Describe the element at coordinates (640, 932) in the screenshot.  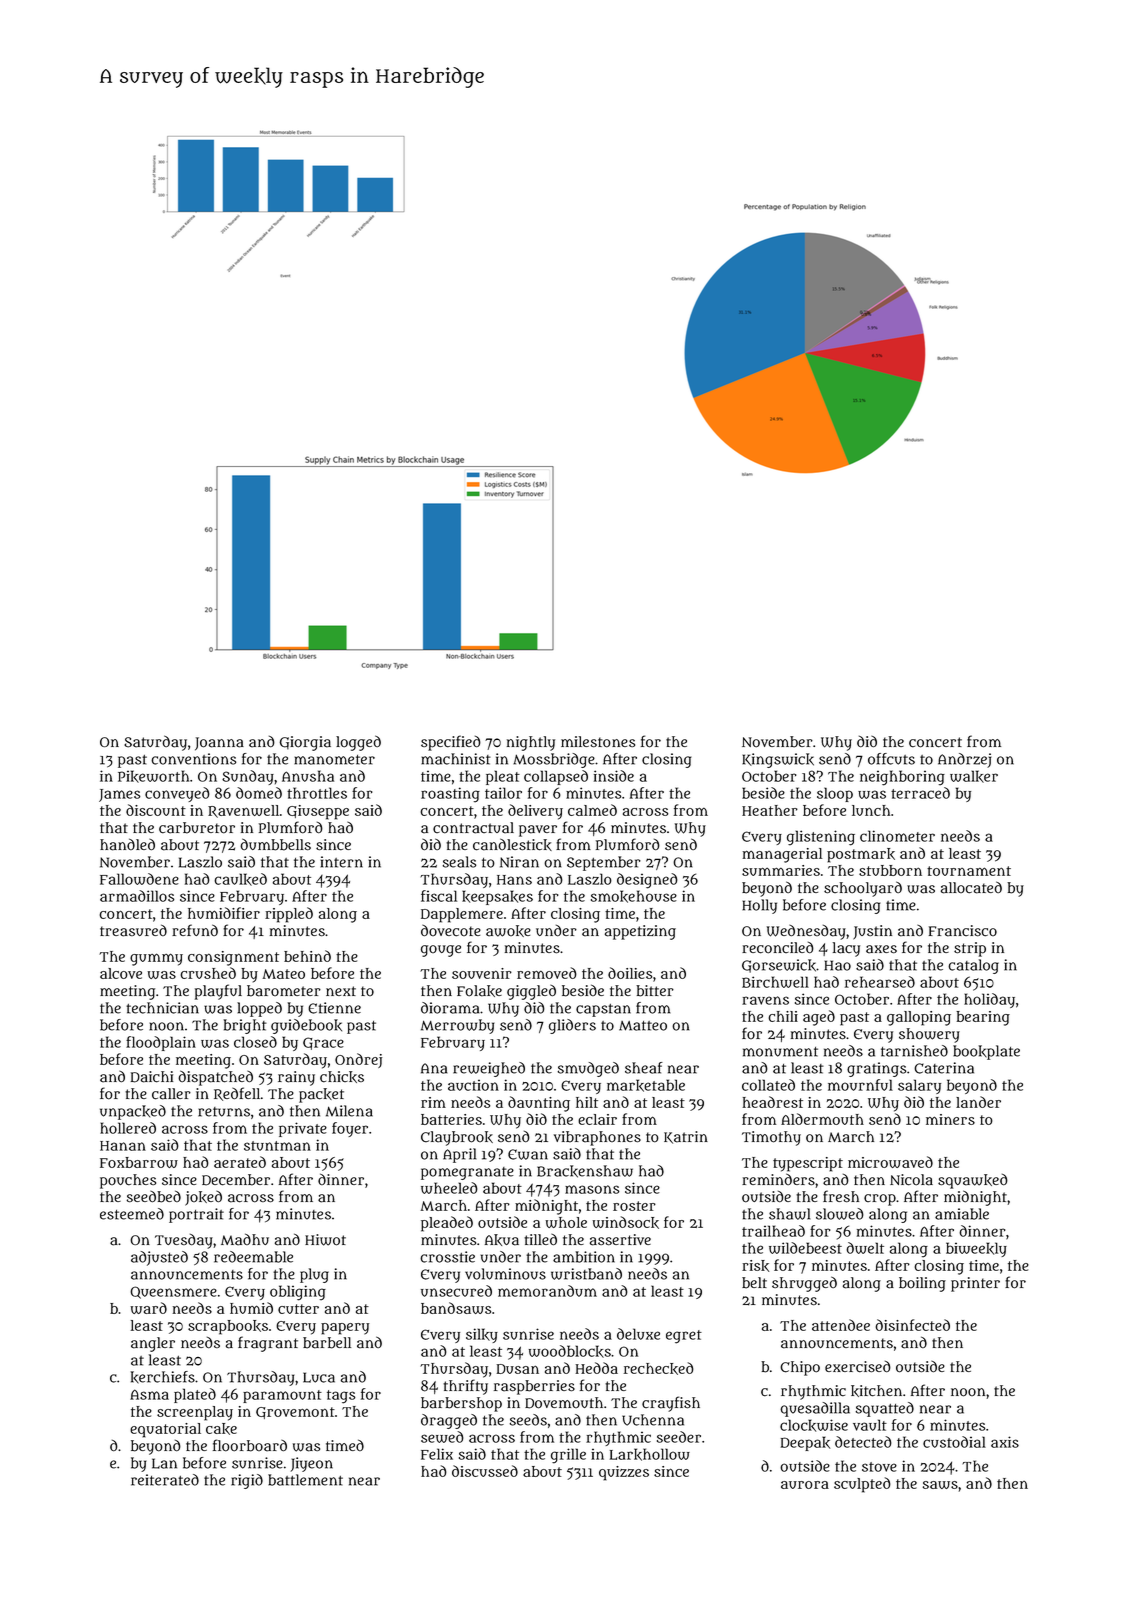
I see `appetizing` at that location.
